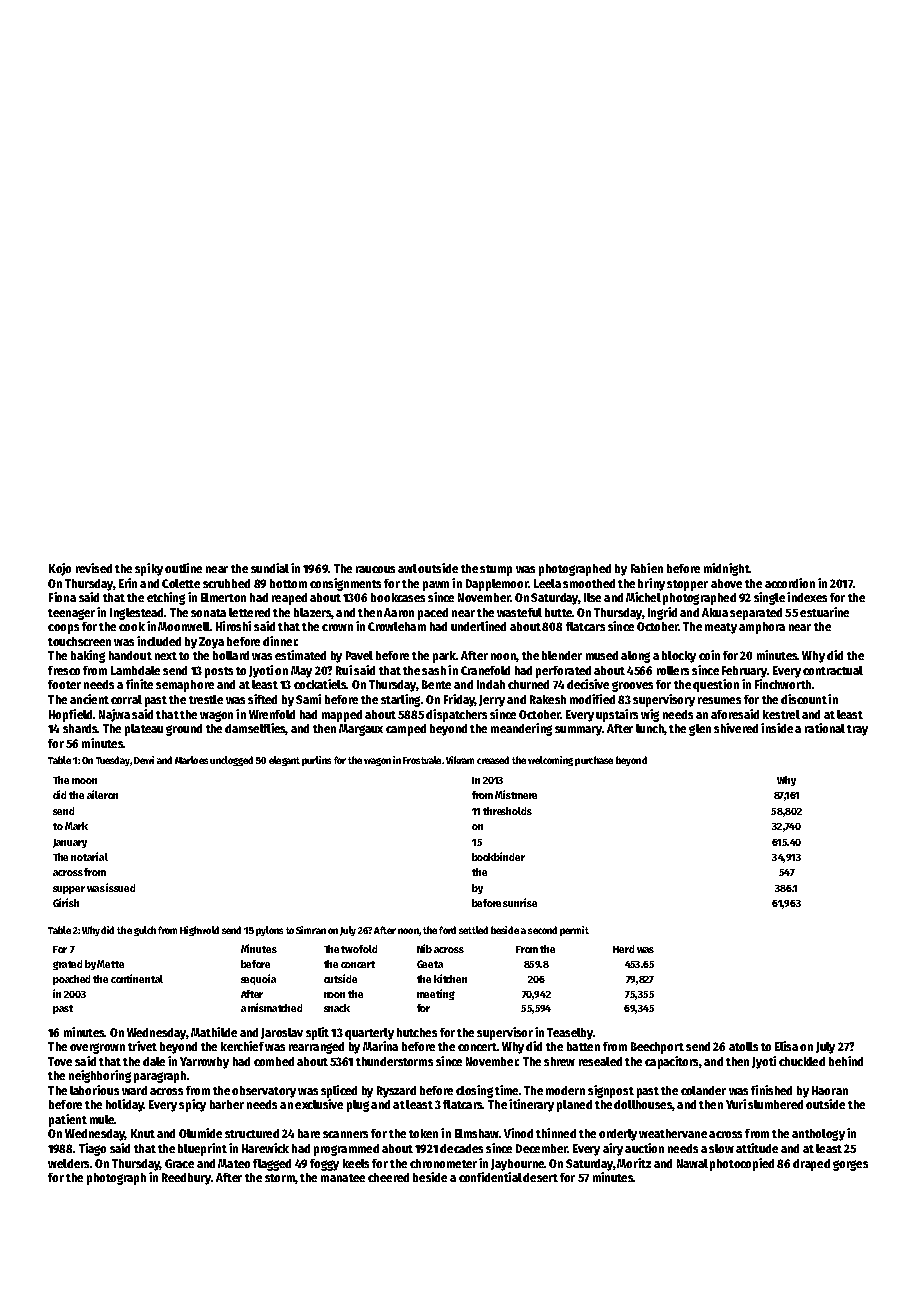 The width and height of the screenshot is (924, 1308). Describe the element at coordinates (574, 931) in the screenshot. I see `permit` at that location.
